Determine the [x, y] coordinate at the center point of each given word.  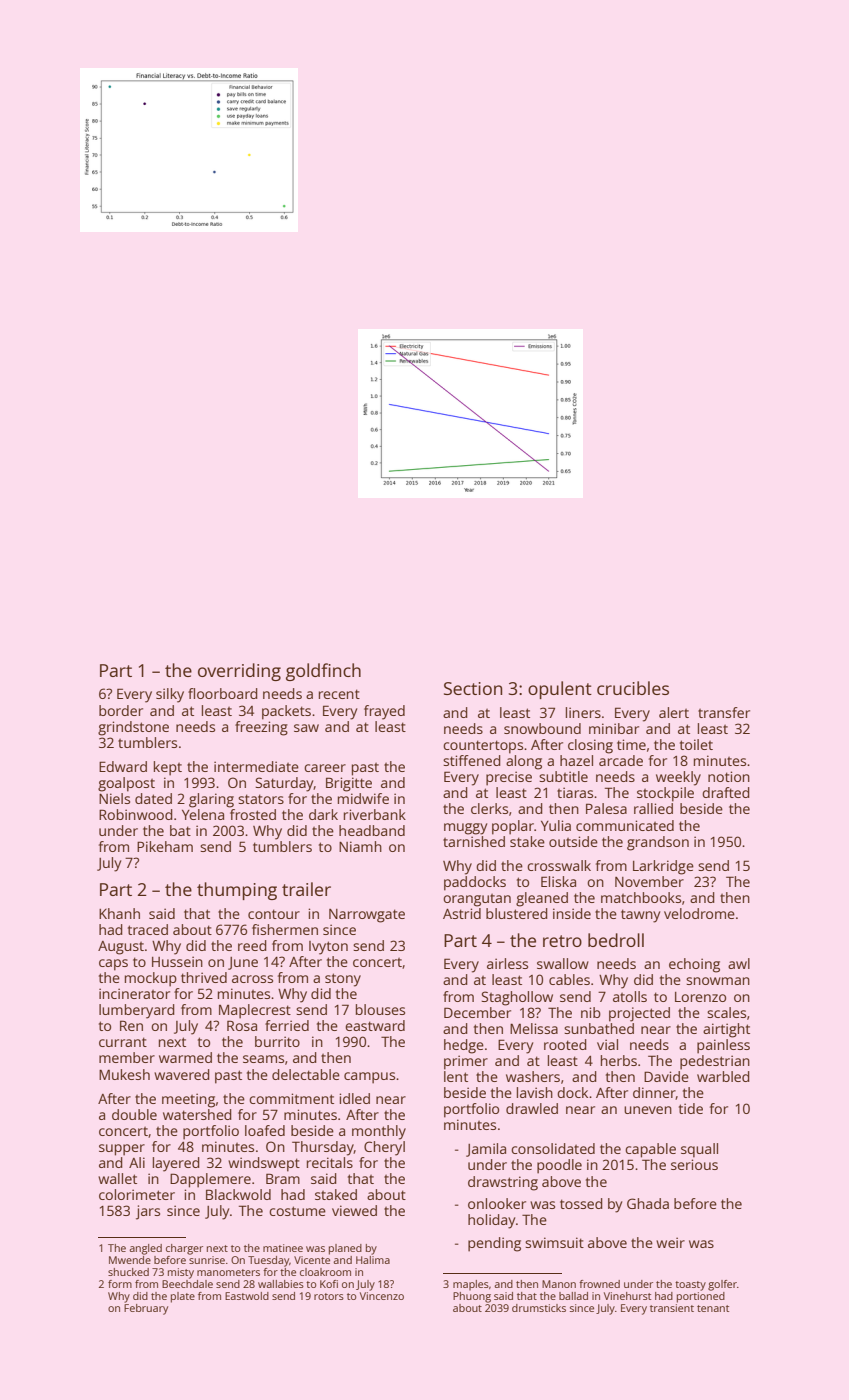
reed [252, 945]
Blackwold [238, 1194]
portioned [701, 1297]
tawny [640, 916]
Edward [123, 766]
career [325, 768]
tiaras [575, 792]
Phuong [472, 1297]
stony [343, 980]
